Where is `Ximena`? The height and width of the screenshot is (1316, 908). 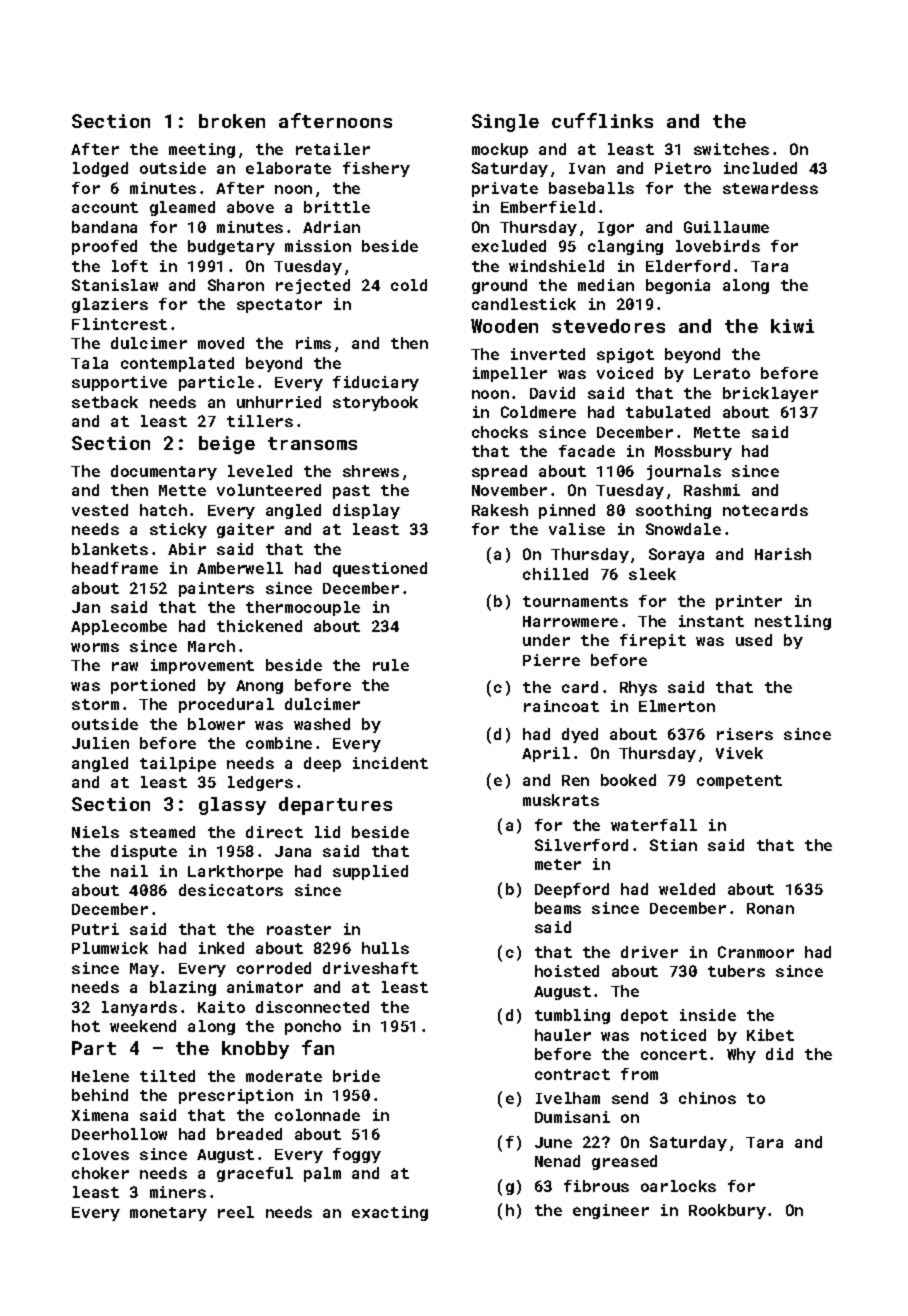
Ximena is located at coordinates (100, 1115).
